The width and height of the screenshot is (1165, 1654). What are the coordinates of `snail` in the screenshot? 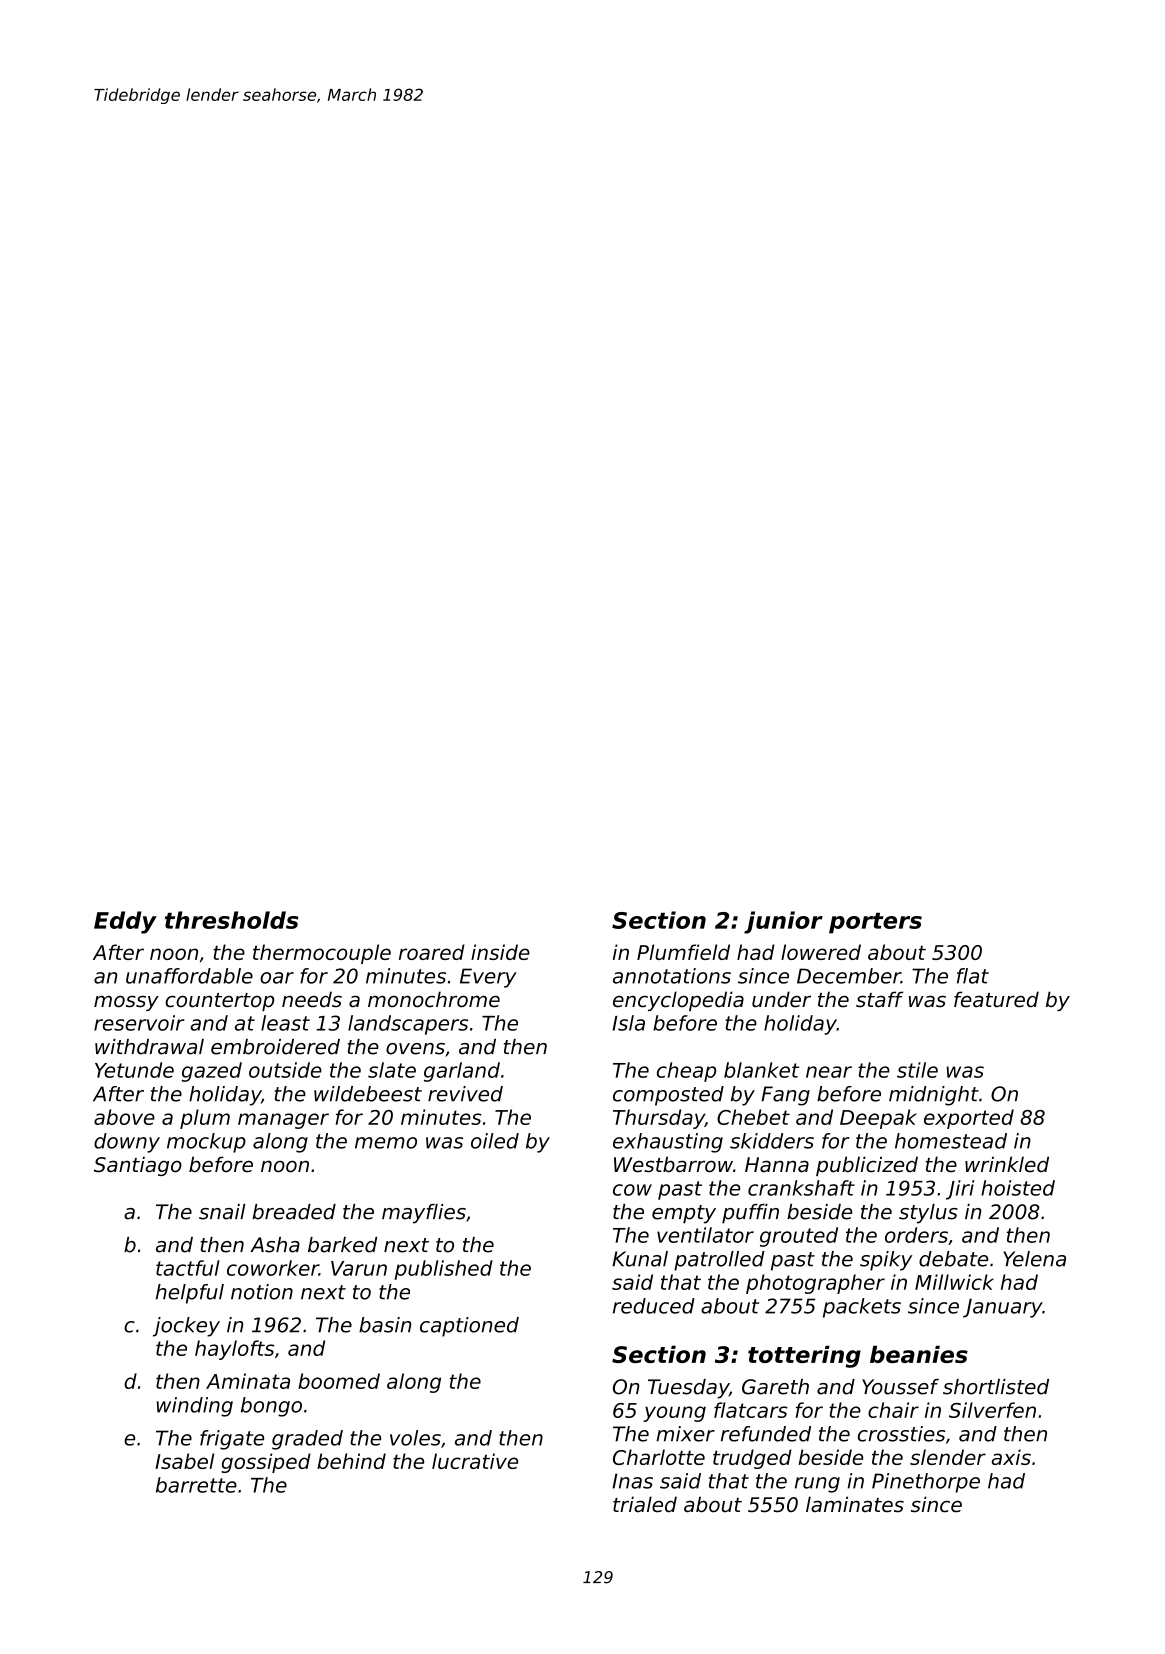 It's located at (222, 1212).
